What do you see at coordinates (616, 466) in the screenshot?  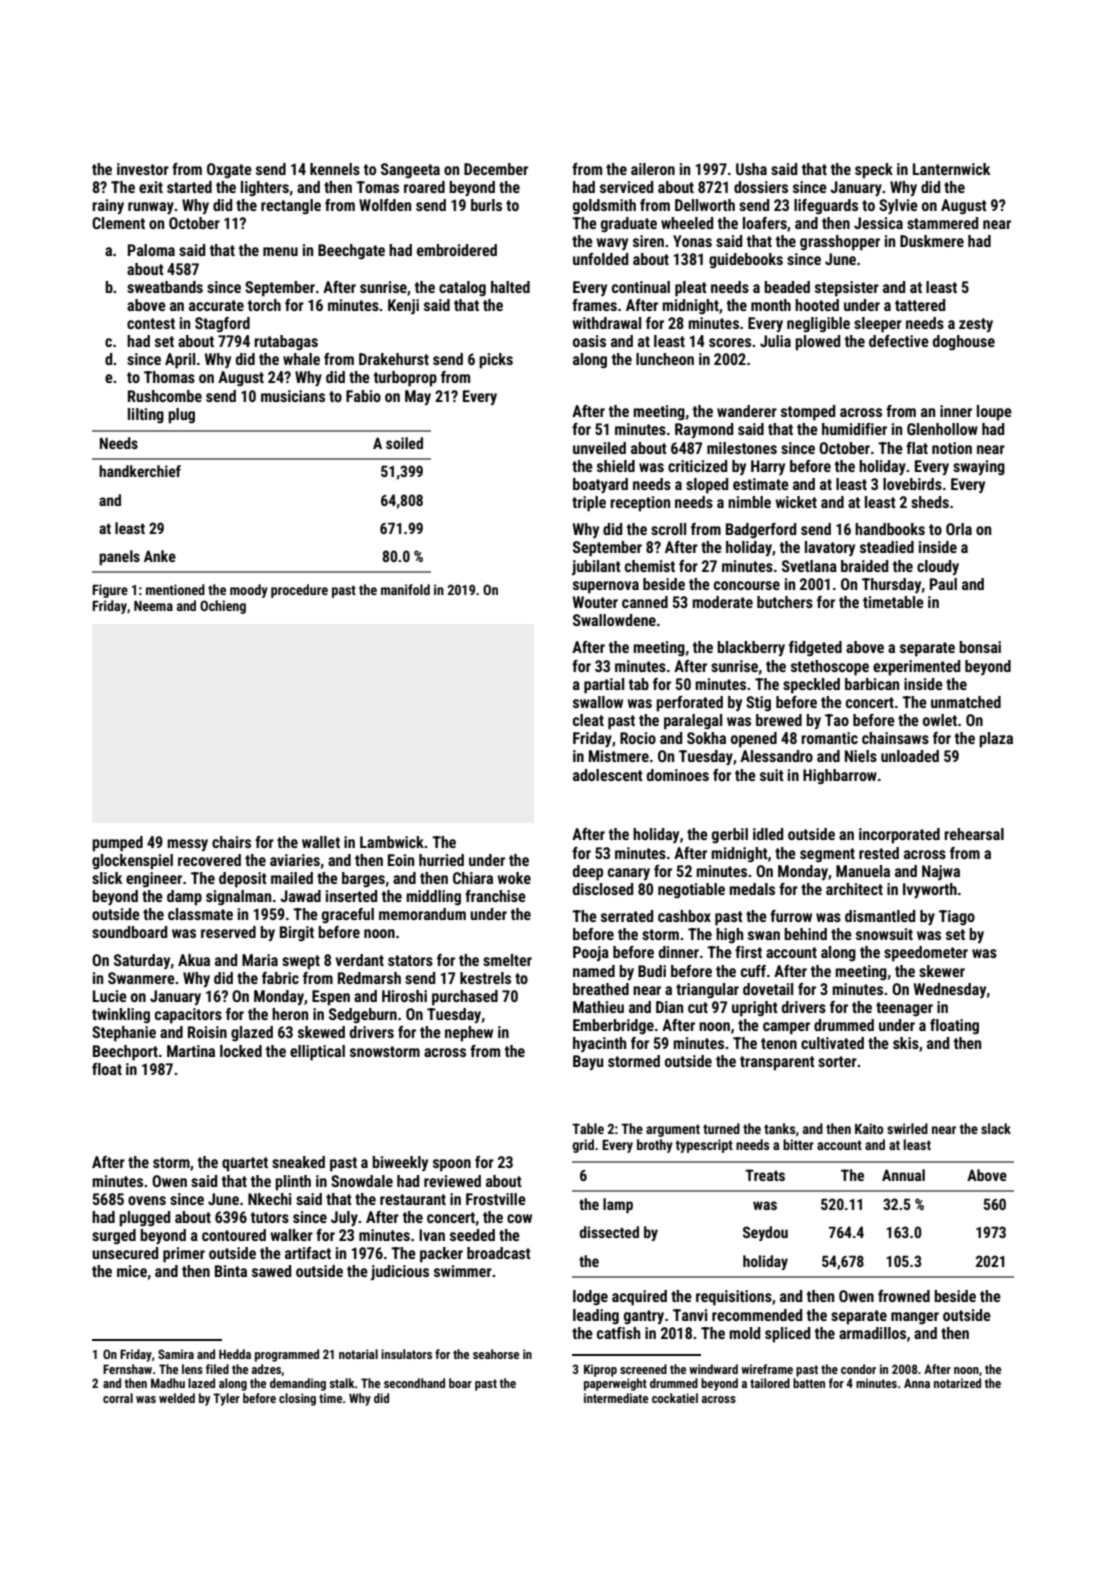 I see `shield` at bounding box center [616, 466].
